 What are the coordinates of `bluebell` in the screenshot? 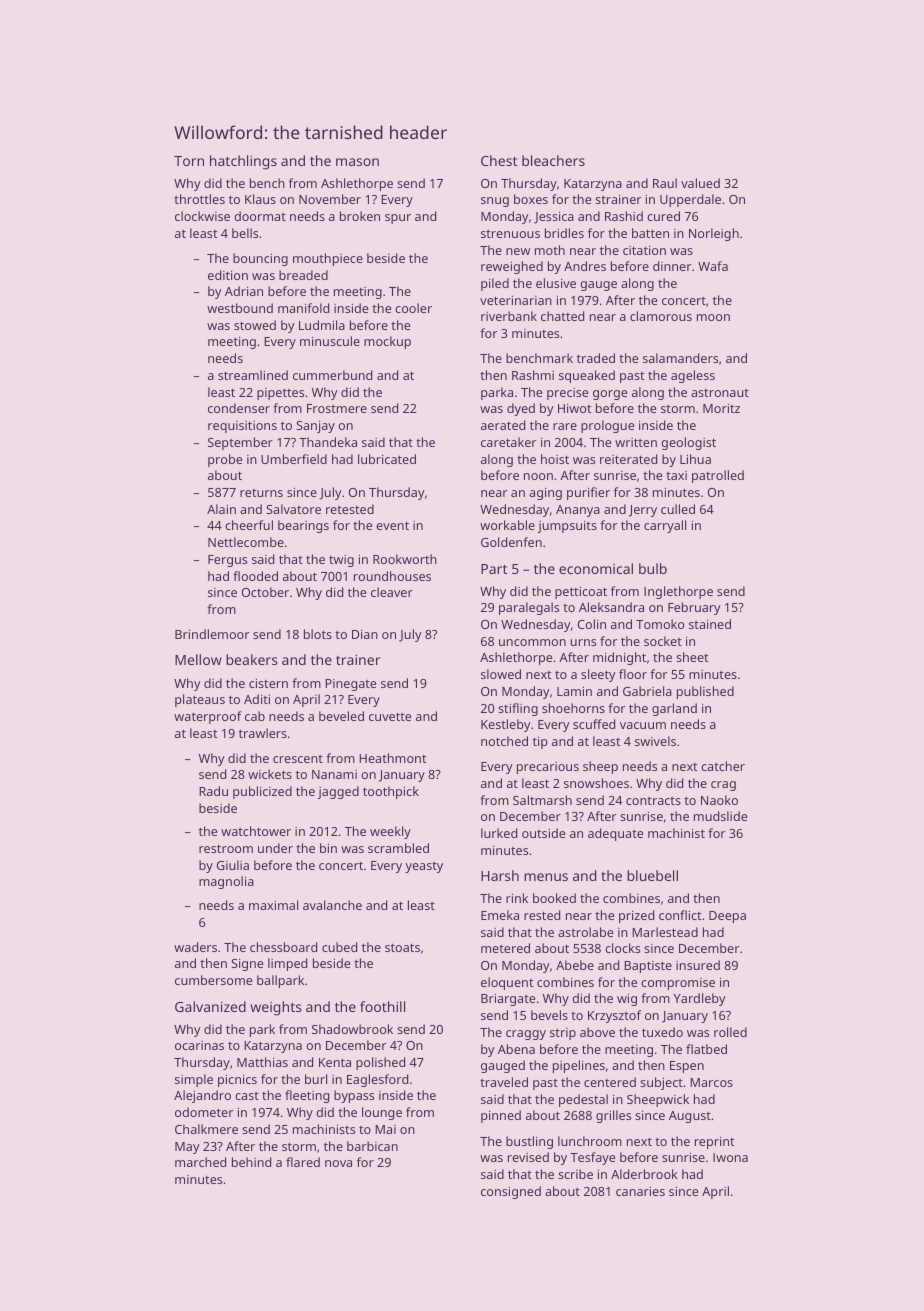 It's located at (652, 875).
